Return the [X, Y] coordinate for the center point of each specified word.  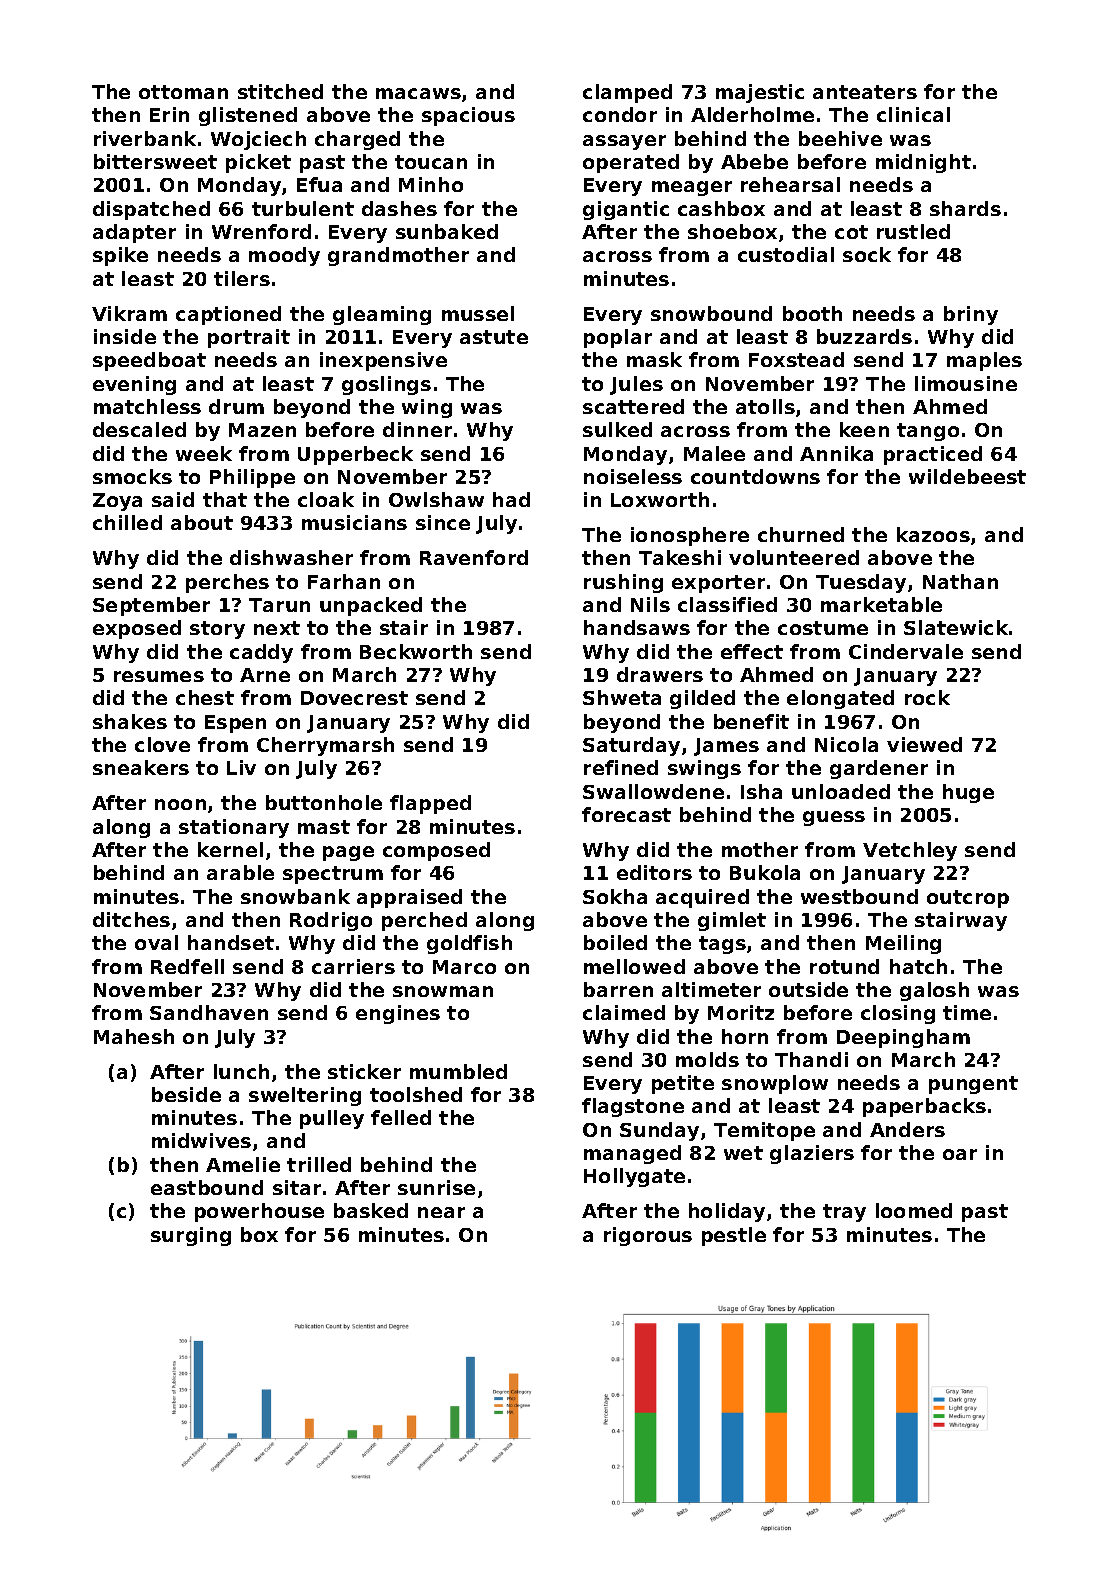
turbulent [303, 208]
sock [867, 254]
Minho [431, 184]
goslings [386, 385]
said [173, 499]
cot [851, 232]
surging [191, 1236]
